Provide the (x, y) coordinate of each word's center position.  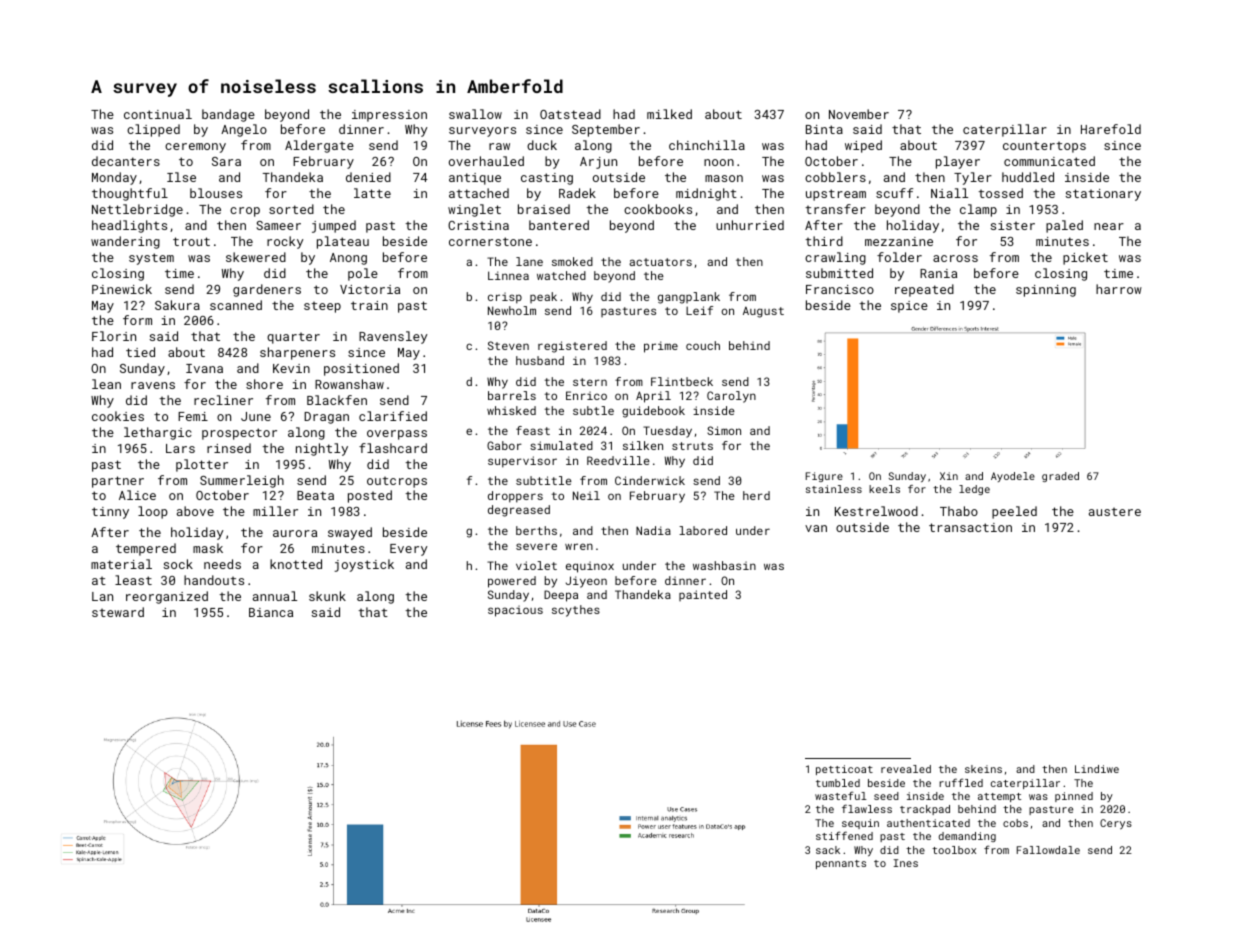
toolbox (954, 850)
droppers (515, 497)
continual (158, 114)
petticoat (844, 770)
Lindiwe (1097, 769)
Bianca (271, 612)
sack (828, 850)
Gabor (504, 445)
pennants (841, 864)
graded (1060, 477)
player (958, 162)
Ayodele (1013, 477)
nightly (322, 449)
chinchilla (707, 145)
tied (140, 352)
